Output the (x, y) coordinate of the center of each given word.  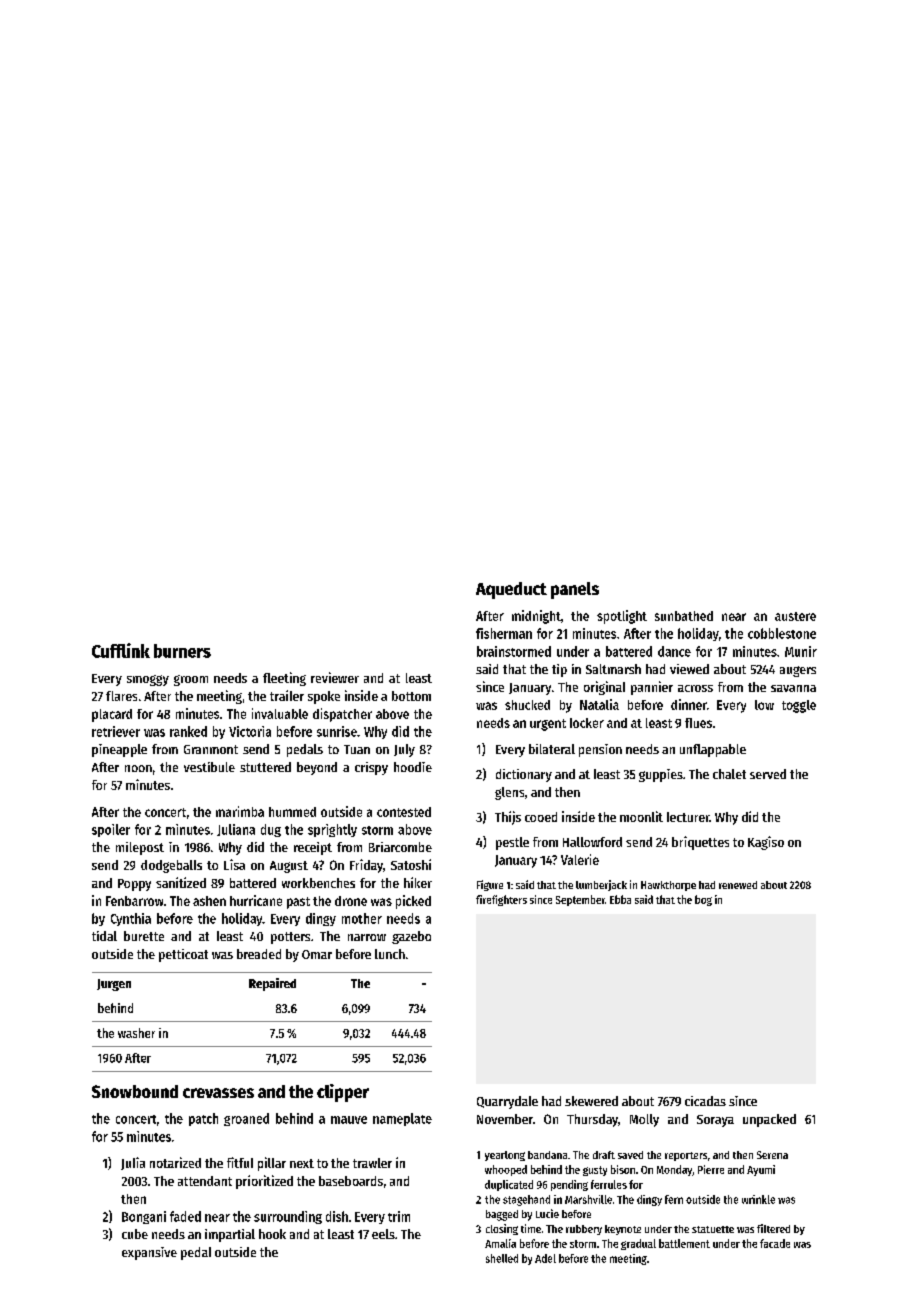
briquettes (700, 843)
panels (575, 590)
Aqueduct (511, 590)
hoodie (413, 767)
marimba (240, 811)
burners (182, 651)
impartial (230, 1235)
